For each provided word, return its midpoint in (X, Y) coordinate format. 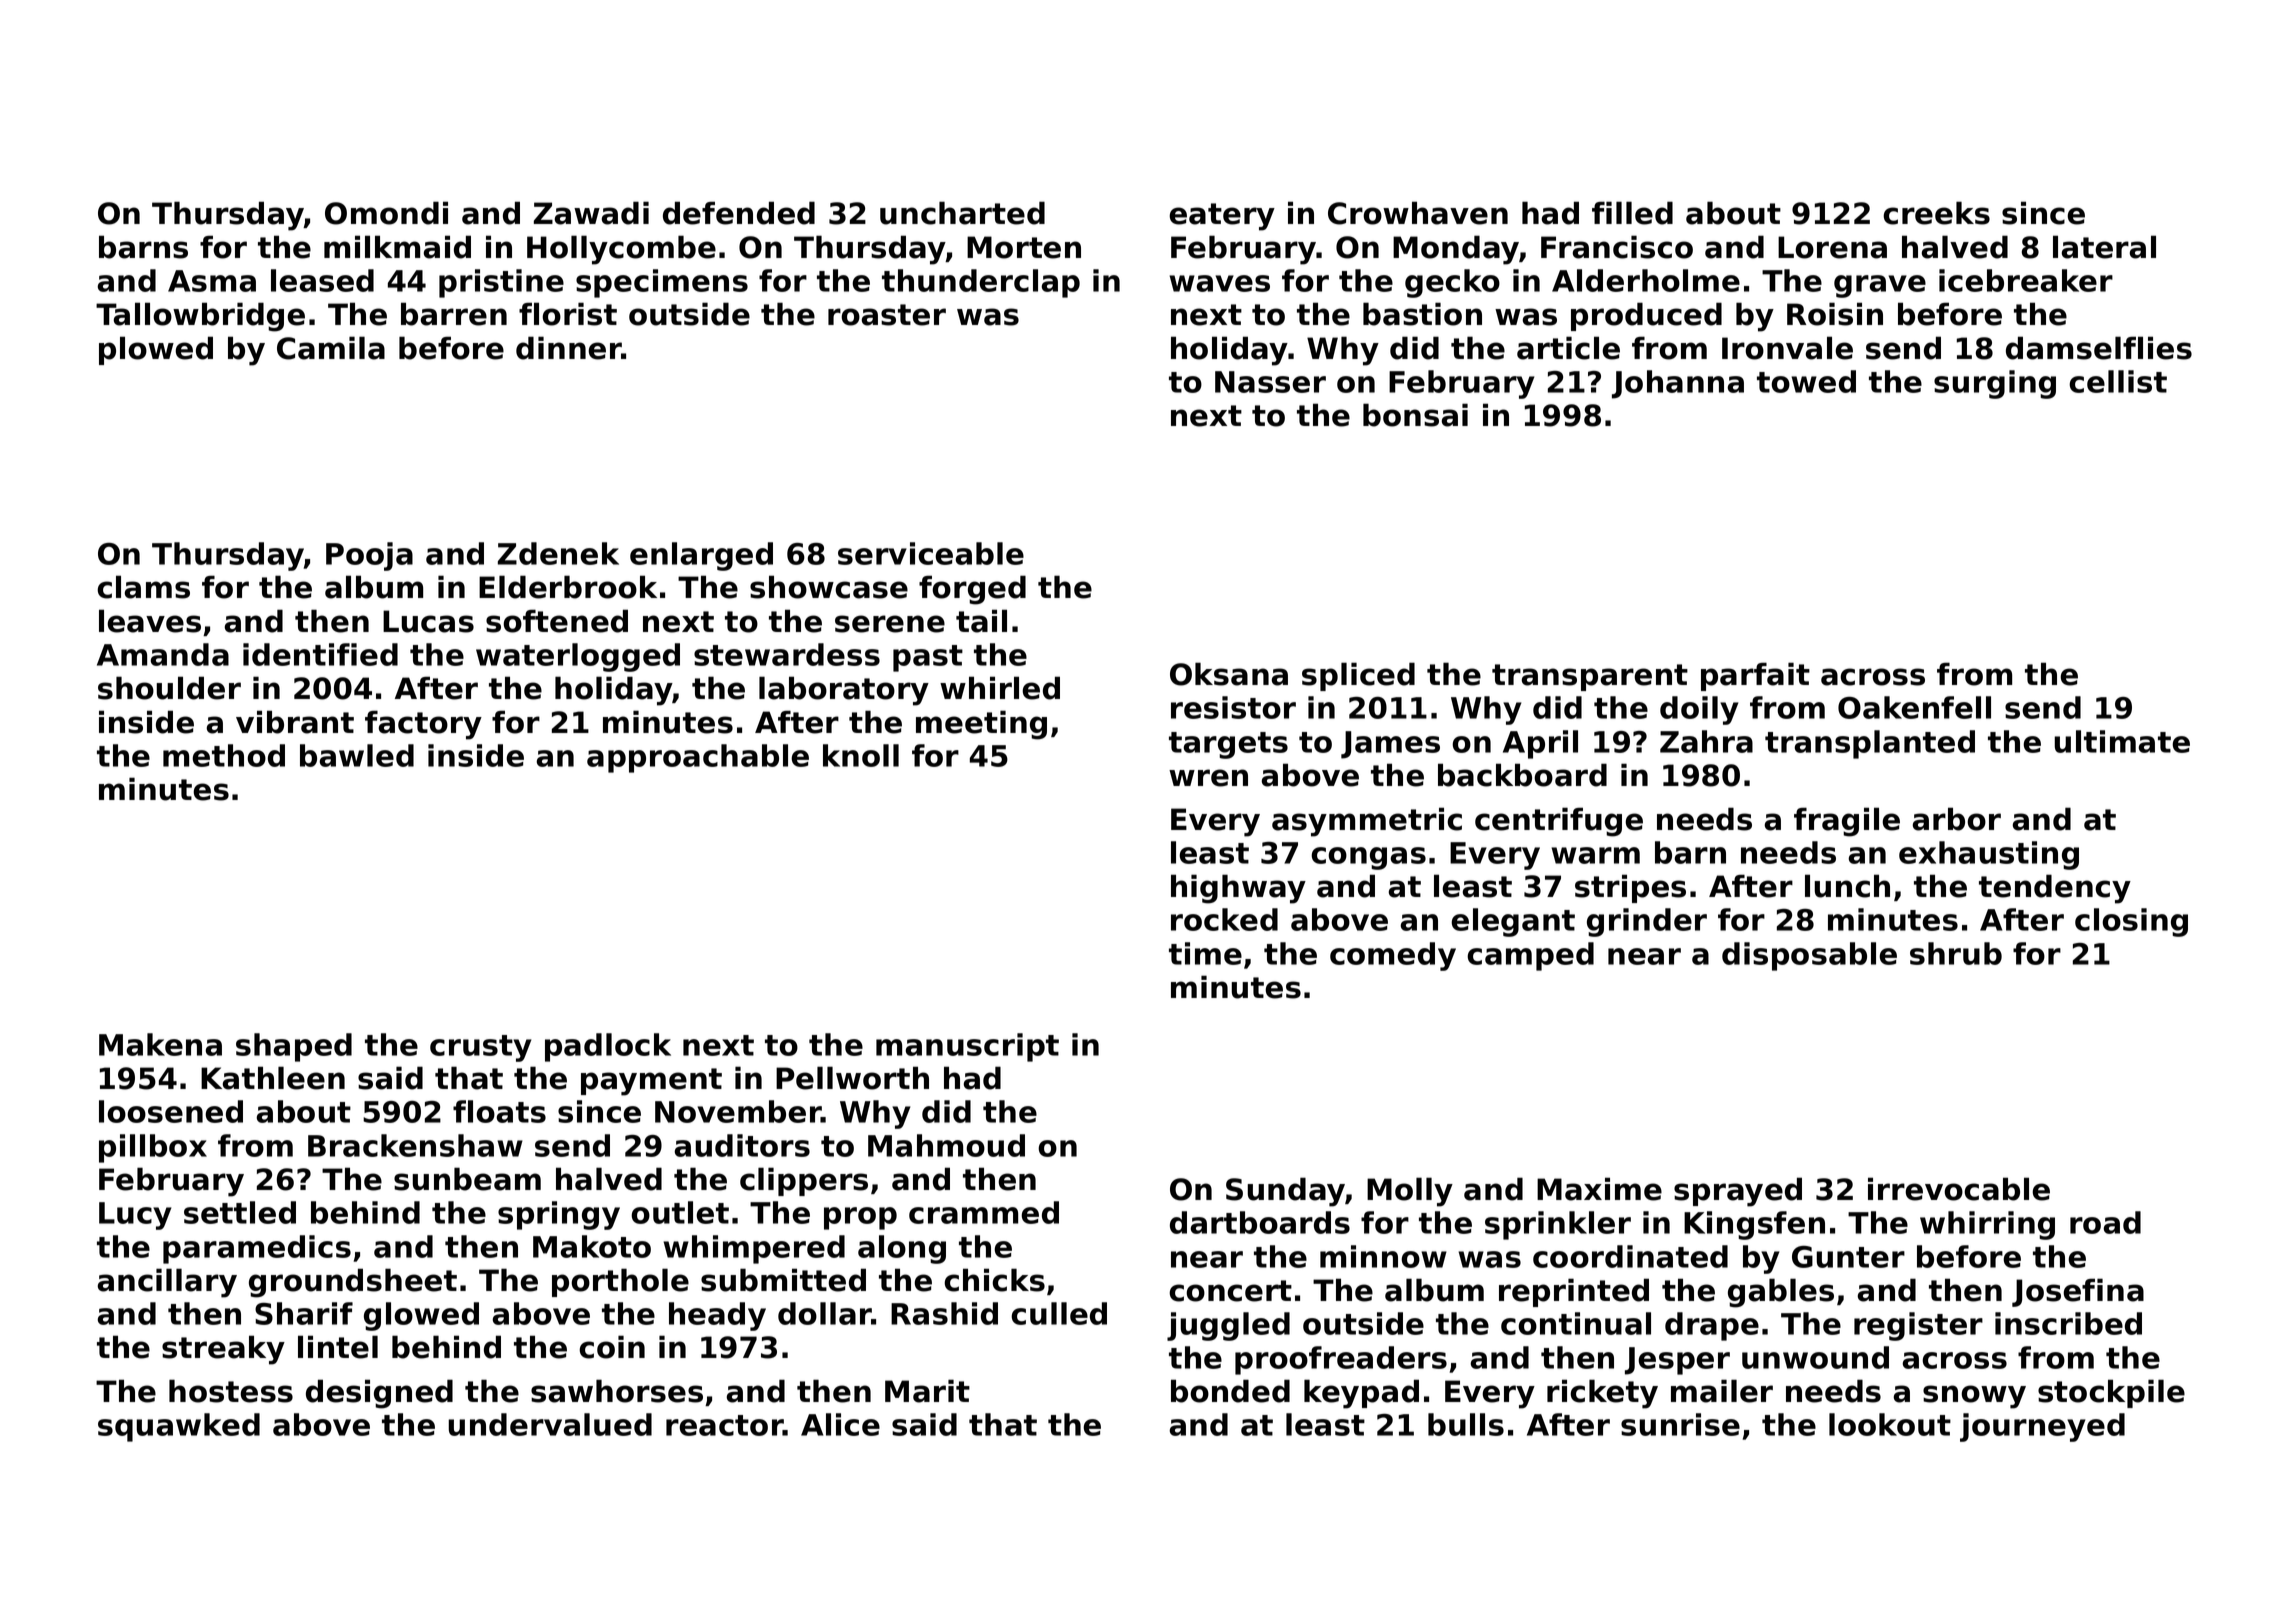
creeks (1936, 213)
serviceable (931, 553)
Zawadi (591, 213)
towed (1806, 381)
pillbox (153, 1148)
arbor (1956, 819)
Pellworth (852, 1078)
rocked (1224, 919)
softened (557, 621)
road (2105, 1222)
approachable (698, 758)
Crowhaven (1418, 213)
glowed (421, 1316)
